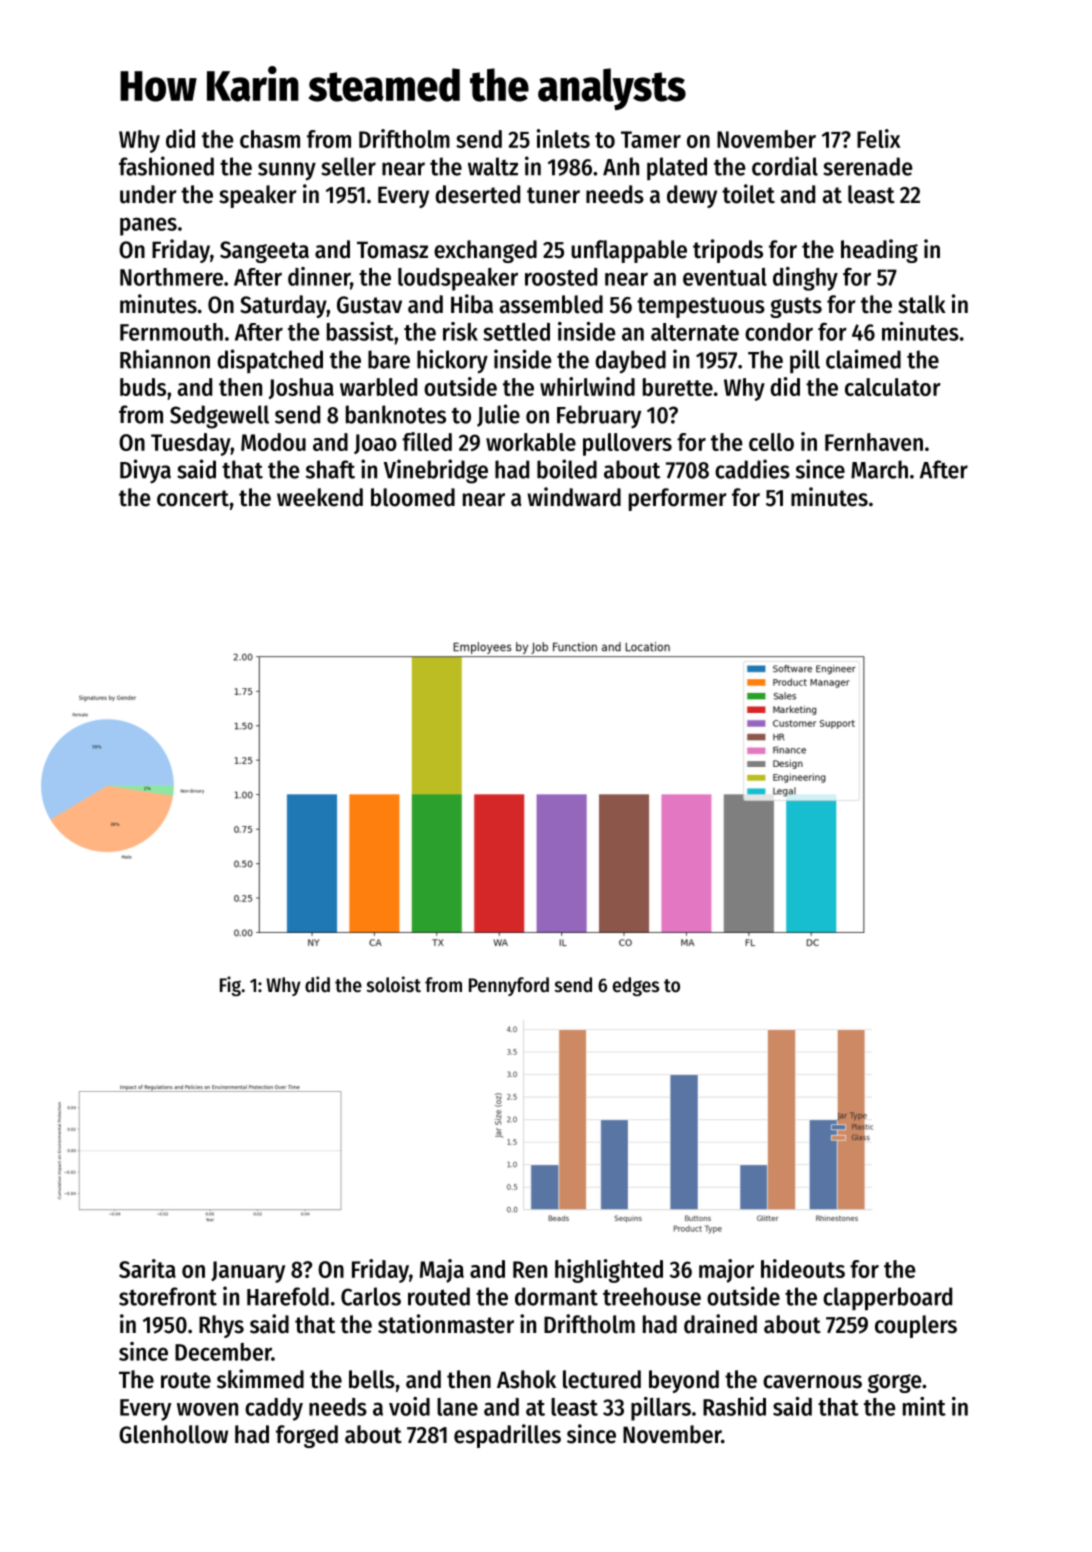 This document has height=1552, width=1092. I want to click on caddies, so click(752, 469).
